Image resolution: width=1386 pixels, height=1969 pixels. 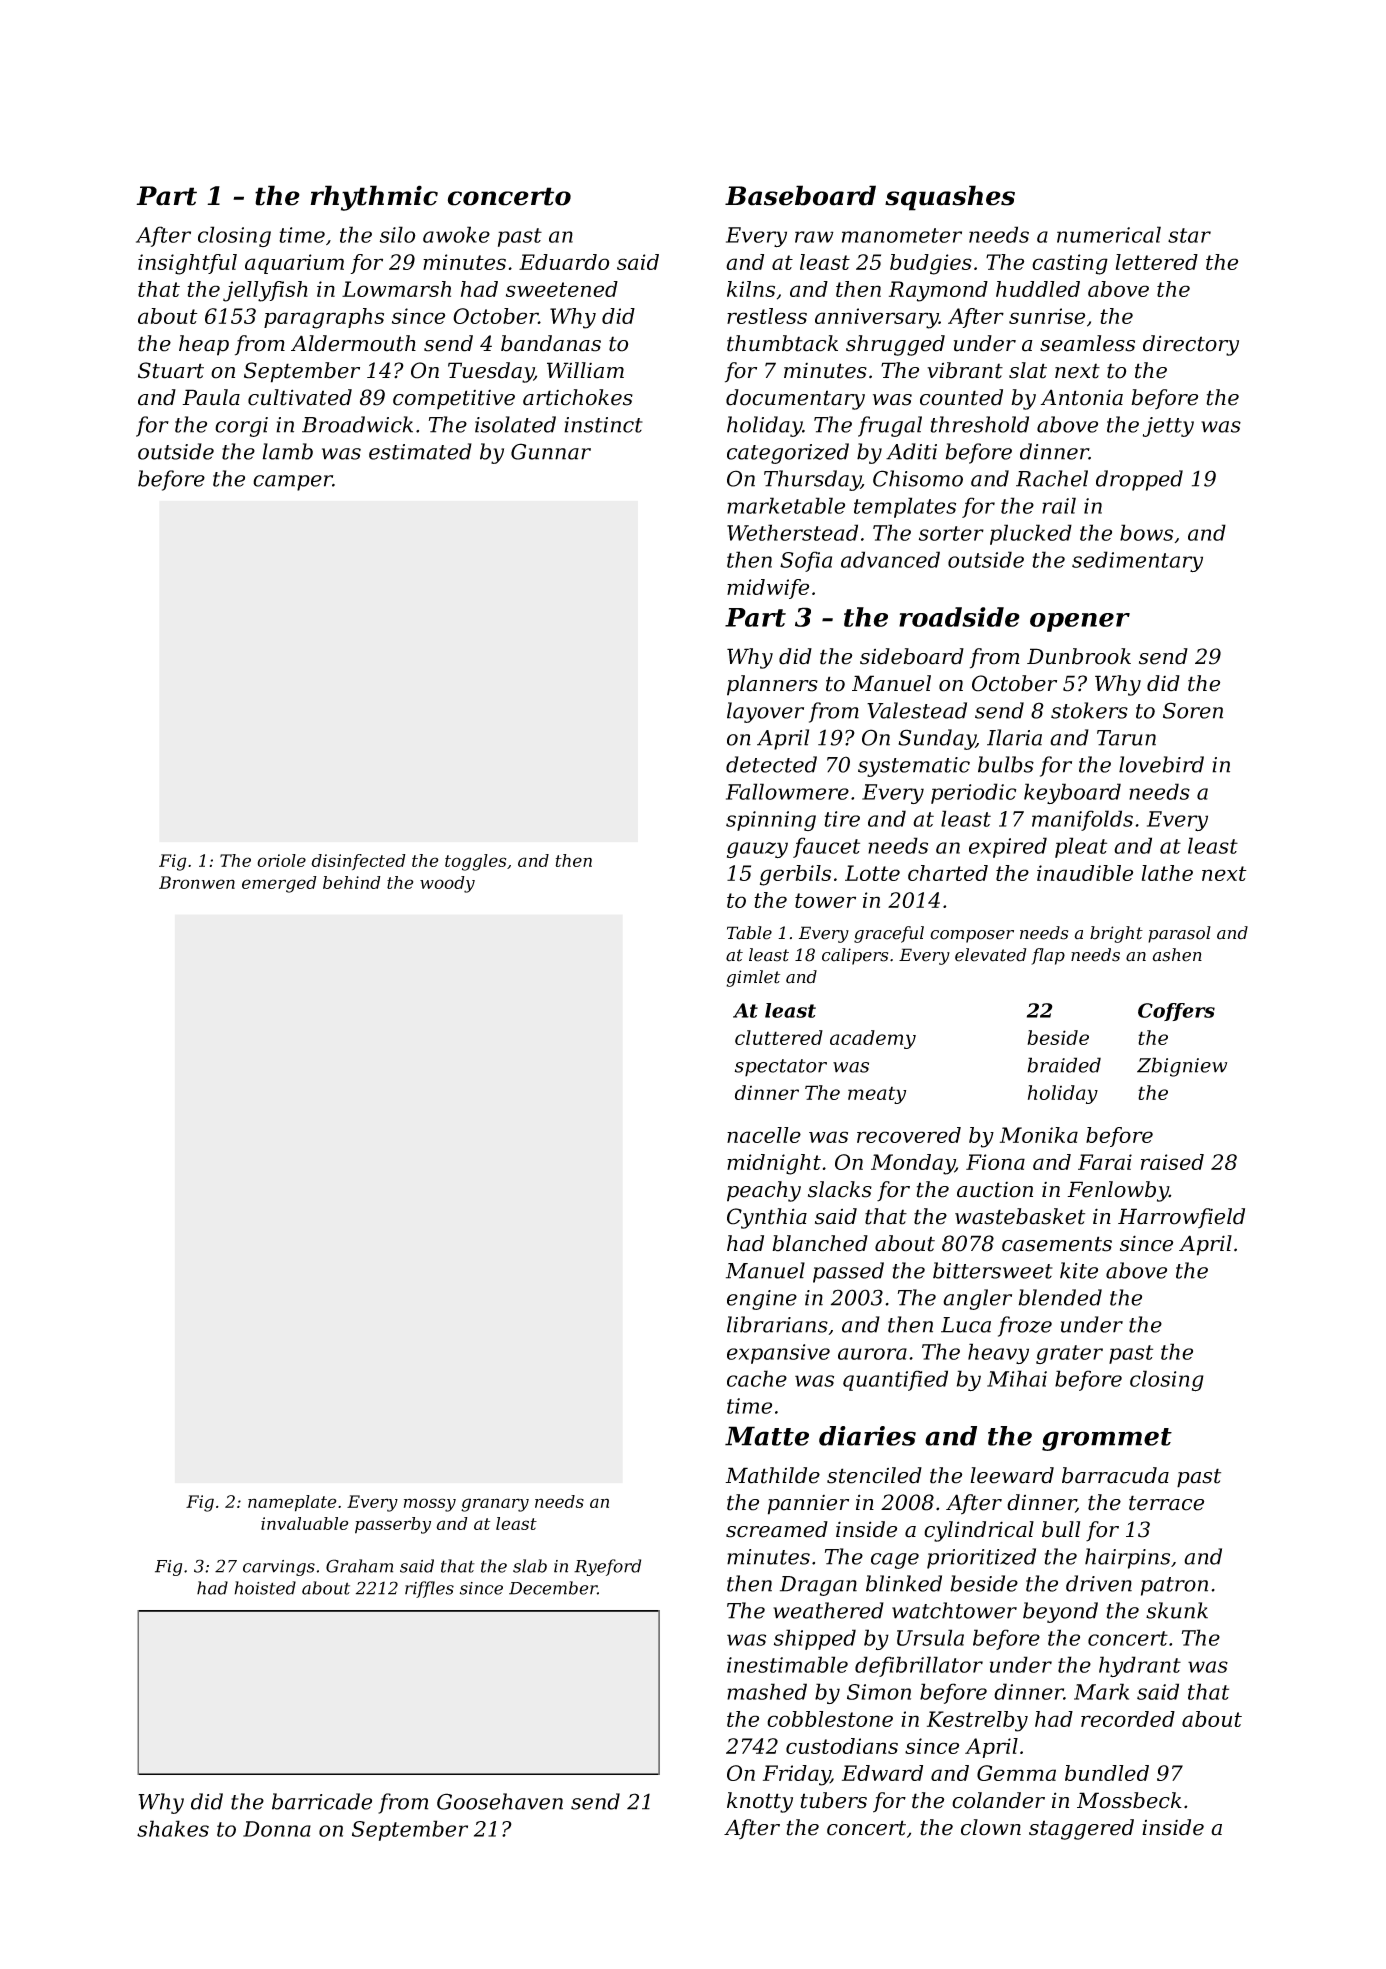 What do you see at coordinates (396, 289) in the page?
I see `Lowmarsh` at bounding box center [396, 289].
